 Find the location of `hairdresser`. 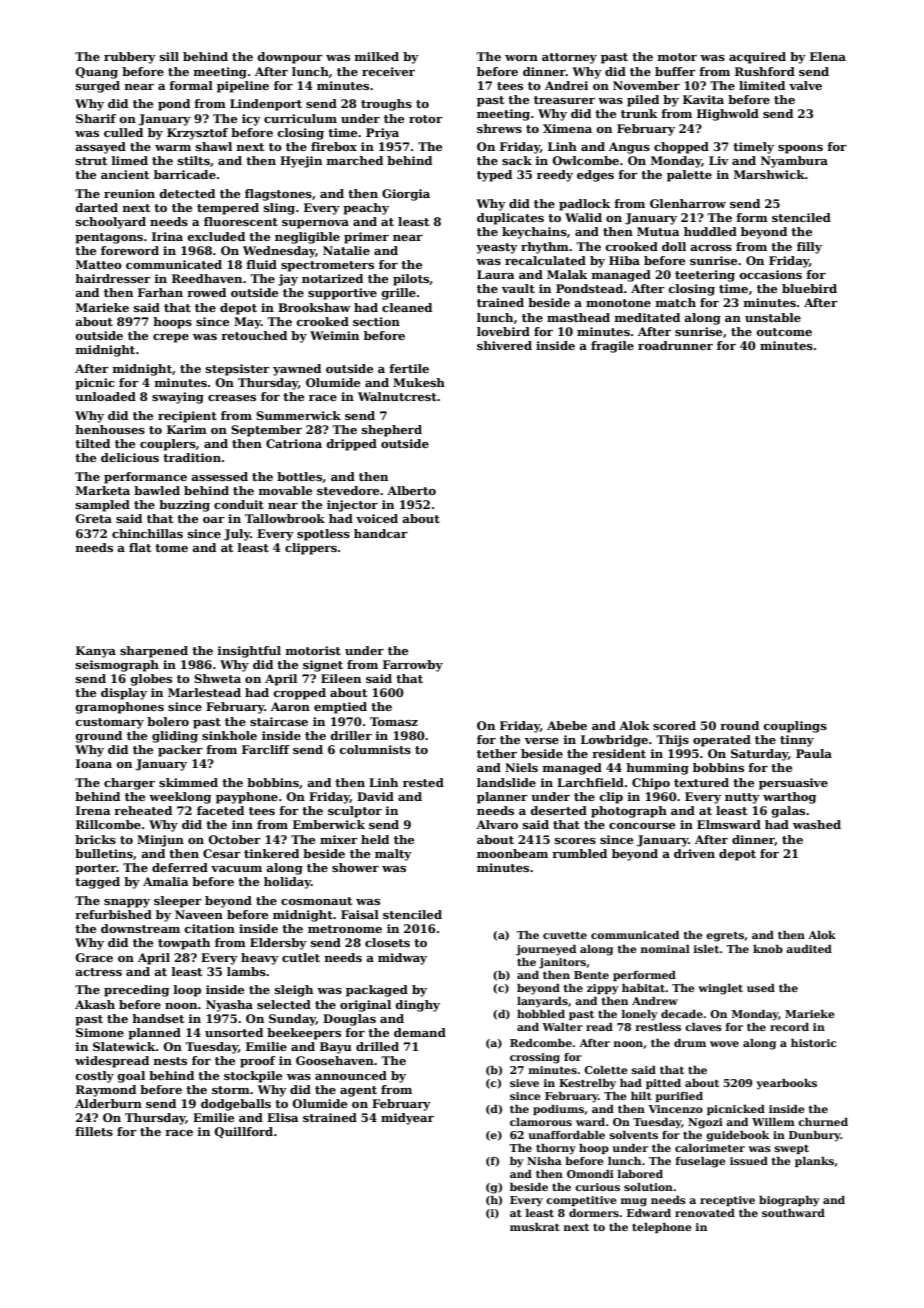

hairdresser is located at coordinates (113, 278).
